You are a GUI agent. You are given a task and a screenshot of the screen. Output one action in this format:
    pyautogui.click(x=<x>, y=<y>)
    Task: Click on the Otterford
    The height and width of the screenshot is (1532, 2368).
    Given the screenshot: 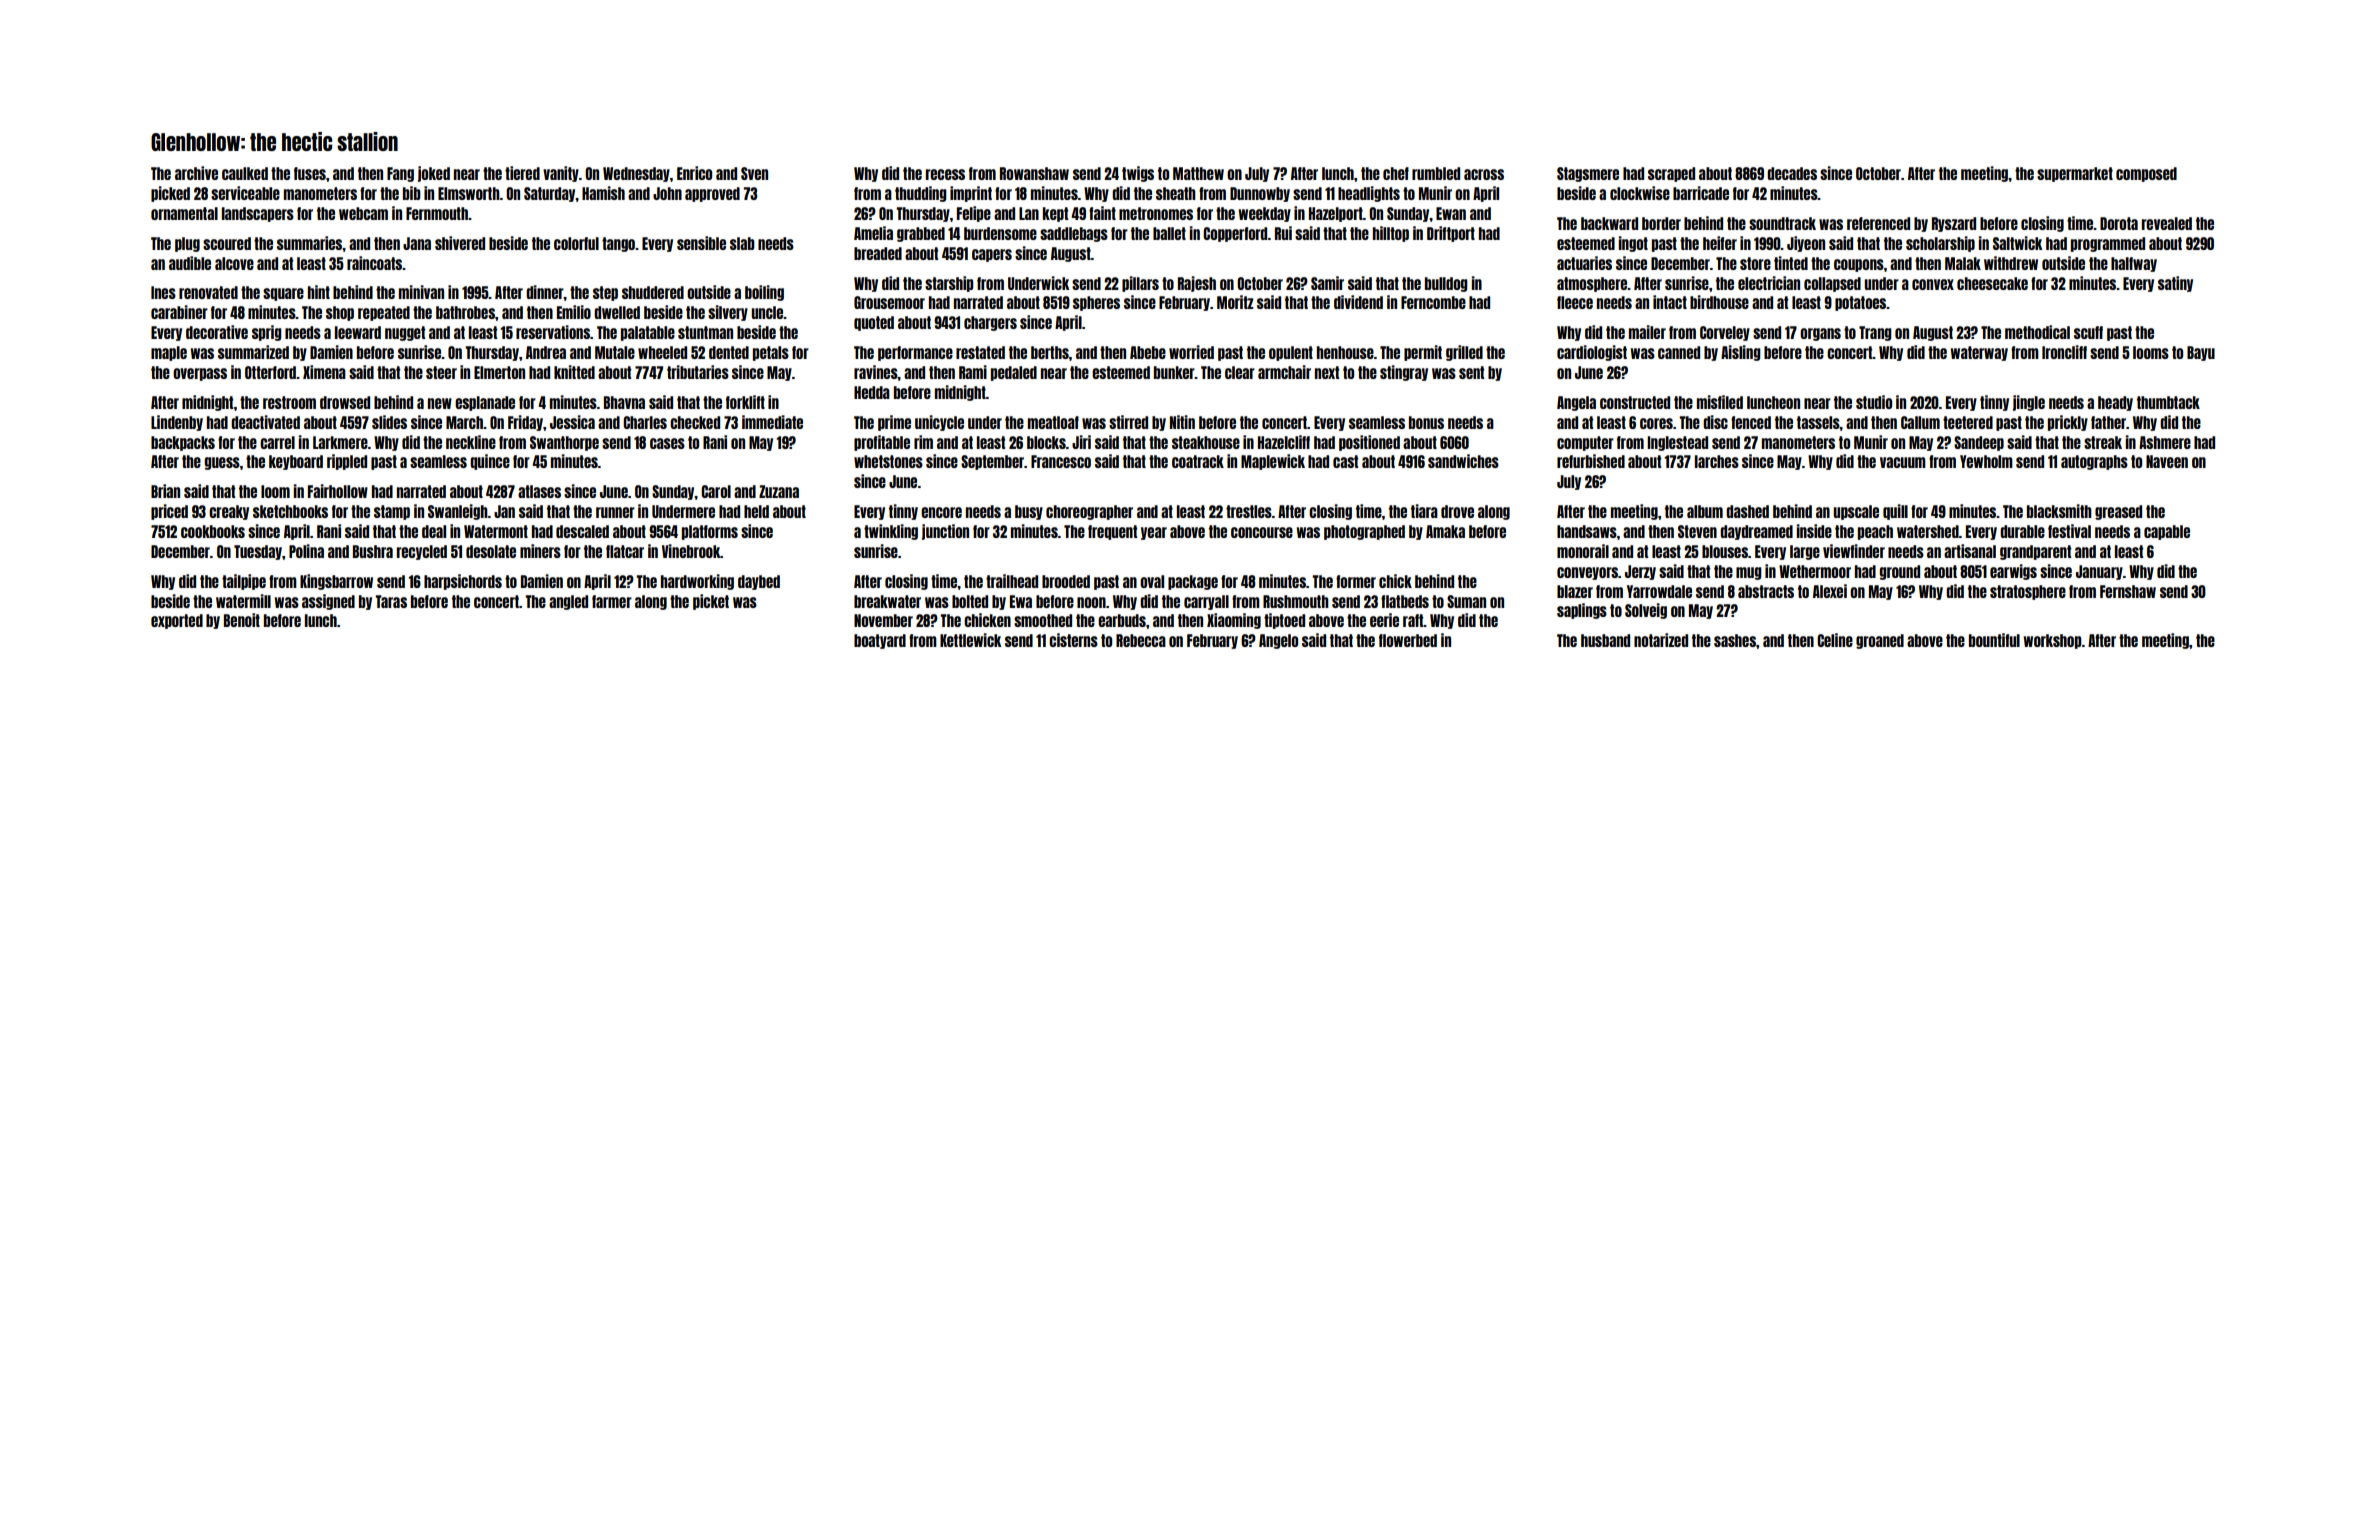 What is the action you would take?
    pyautogui.click(x=270, y=372)
